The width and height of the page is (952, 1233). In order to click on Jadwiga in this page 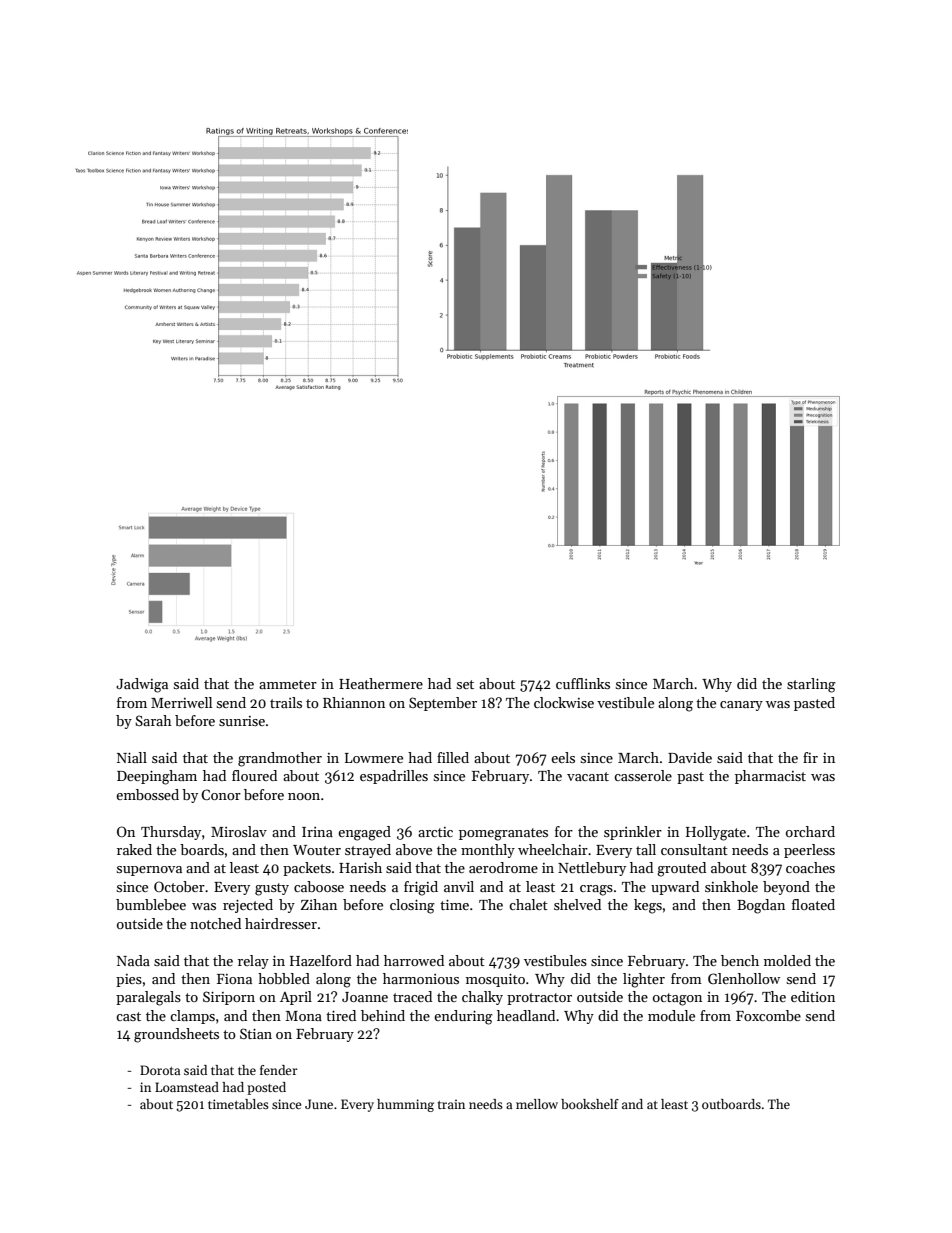, I will do `click(142, 685)`.
